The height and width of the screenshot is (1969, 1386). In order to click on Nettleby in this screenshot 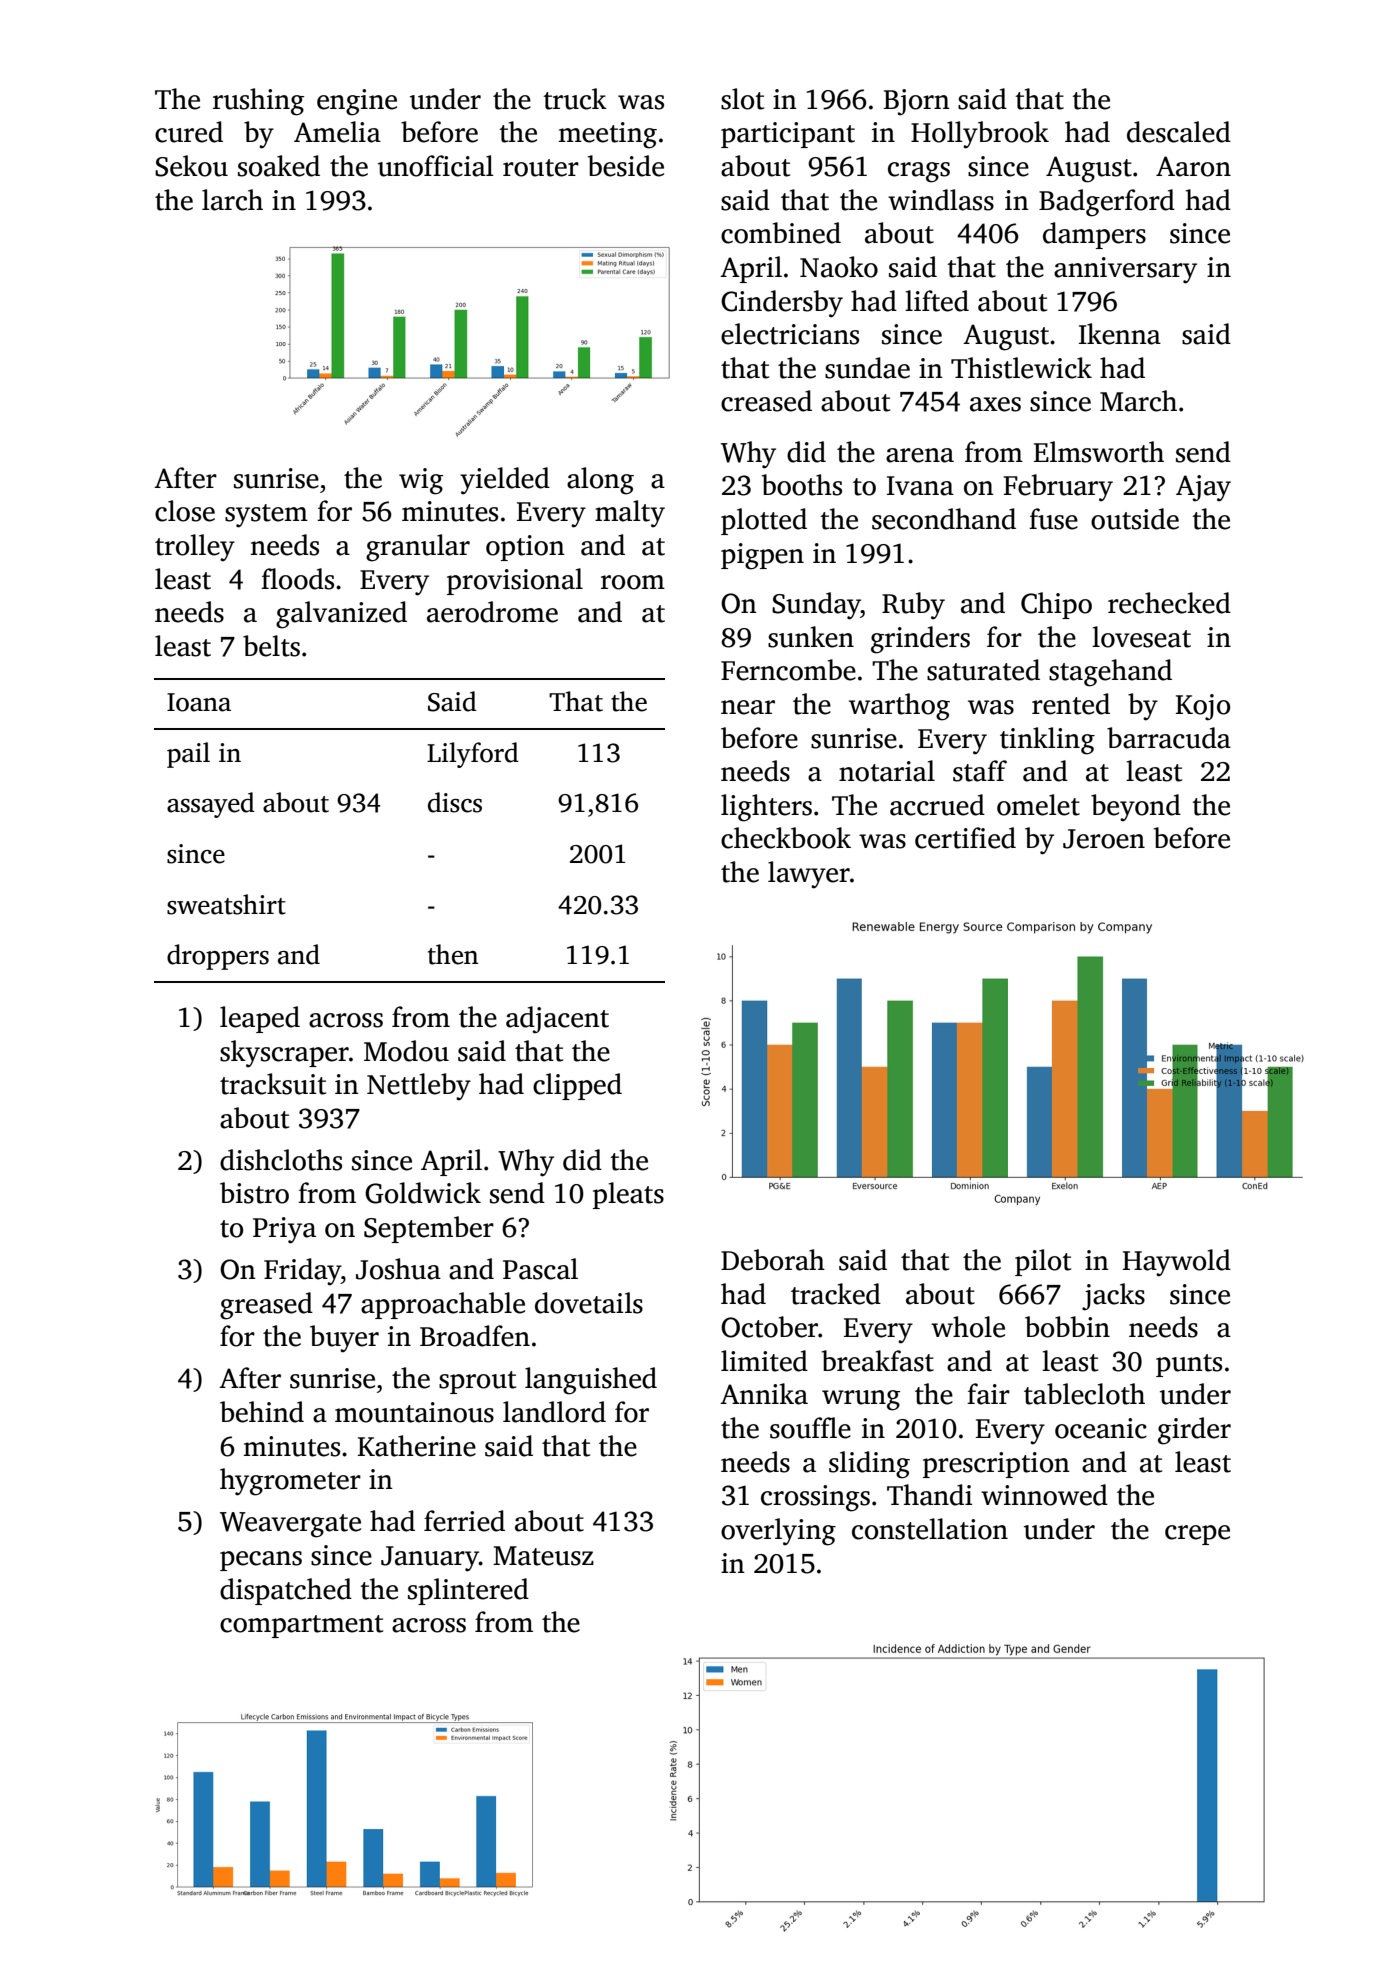, I will do `click(419, 1087)`.
